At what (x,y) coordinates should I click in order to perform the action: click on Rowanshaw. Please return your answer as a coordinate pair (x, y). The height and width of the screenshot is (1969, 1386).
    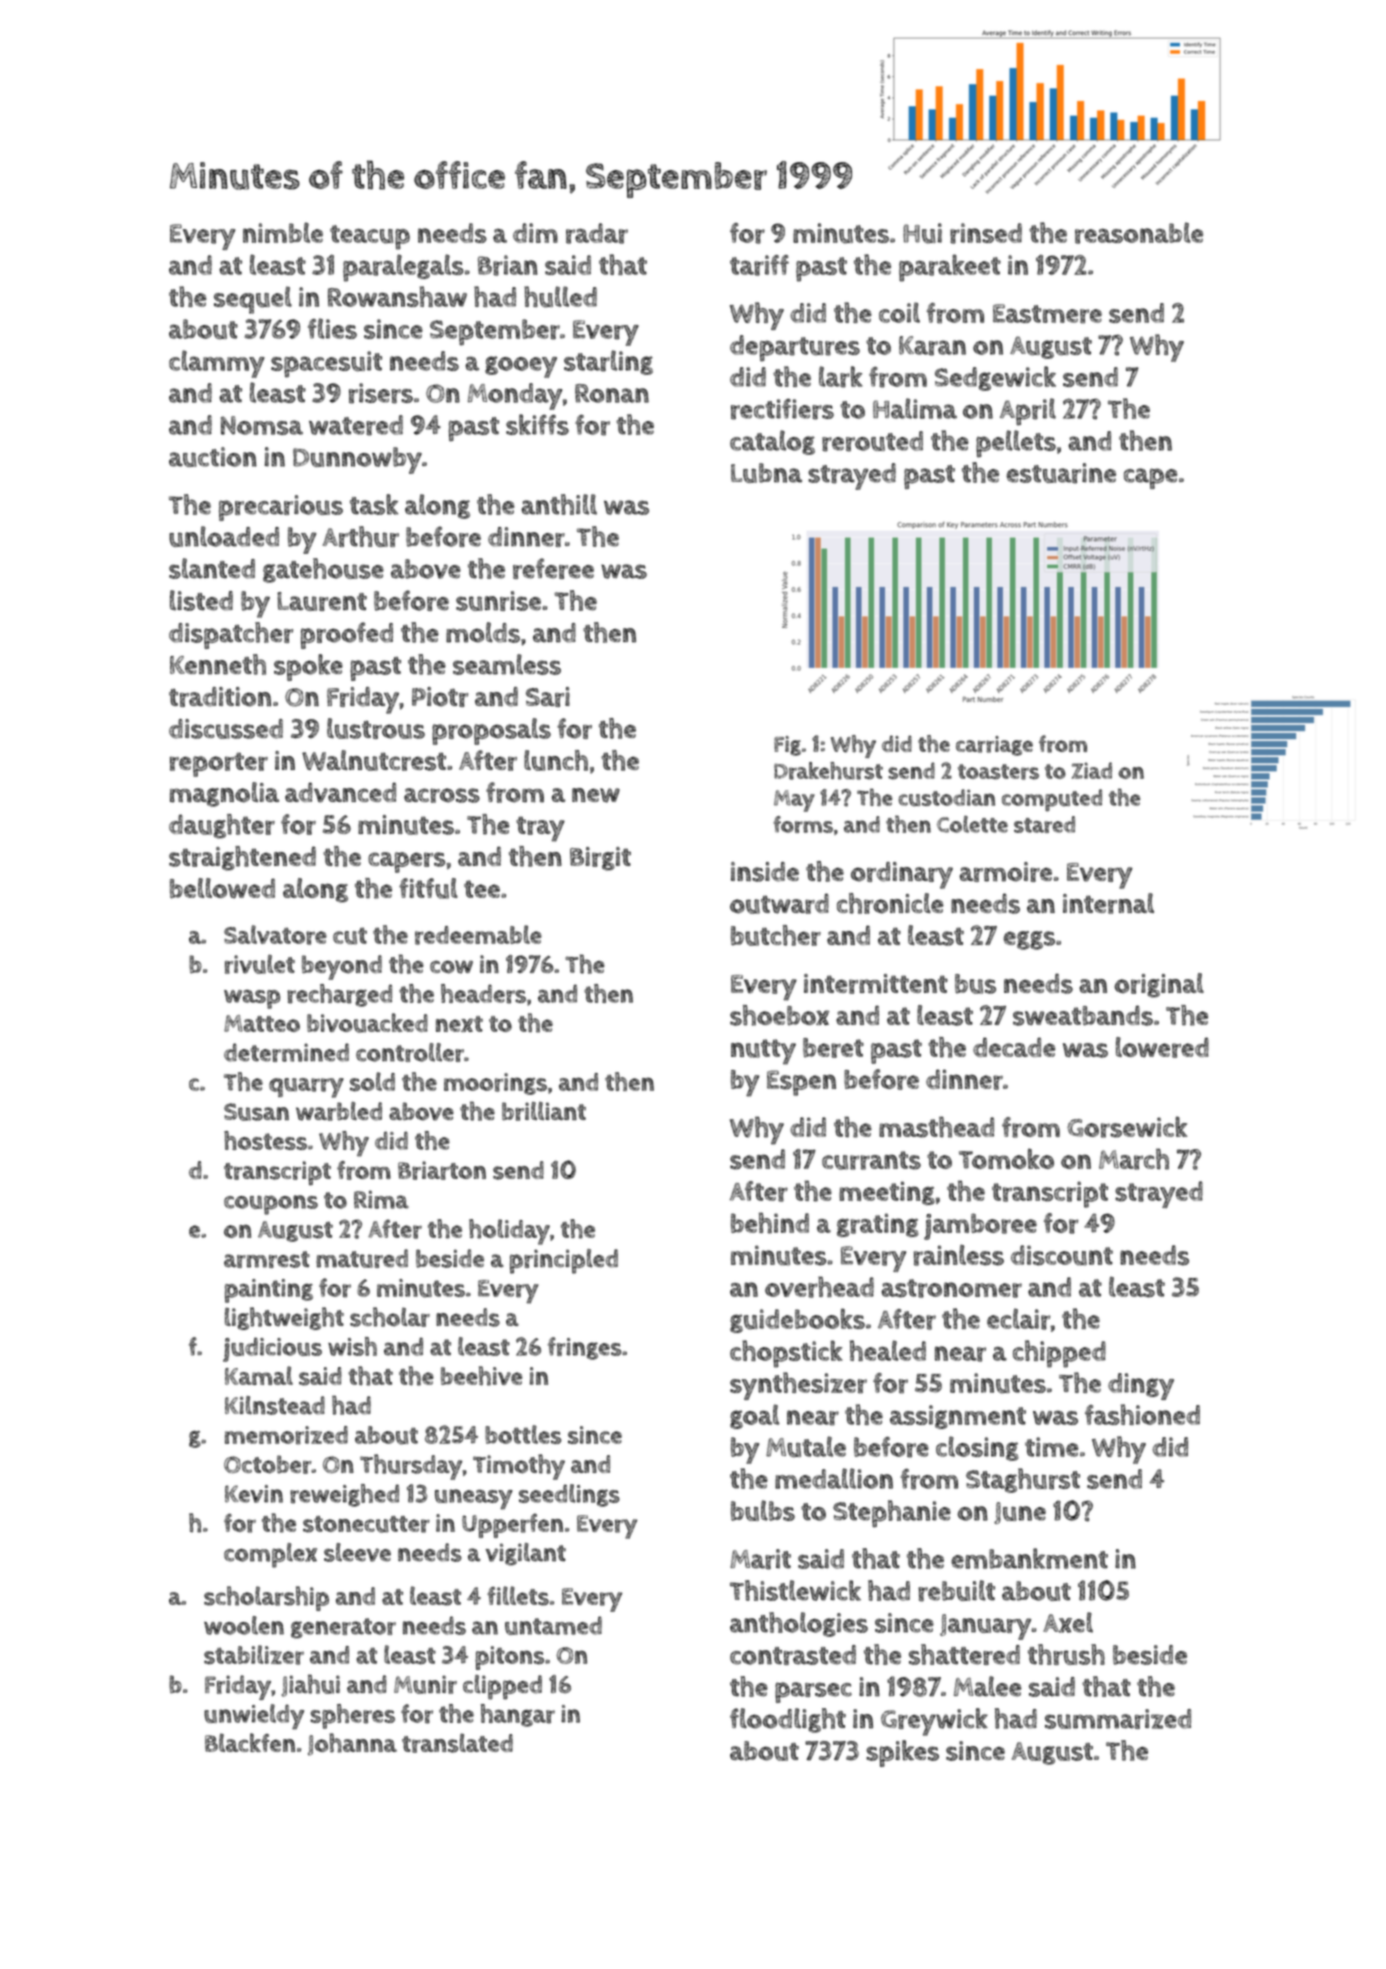
    Looking at the image, I should click on (397, 296).
